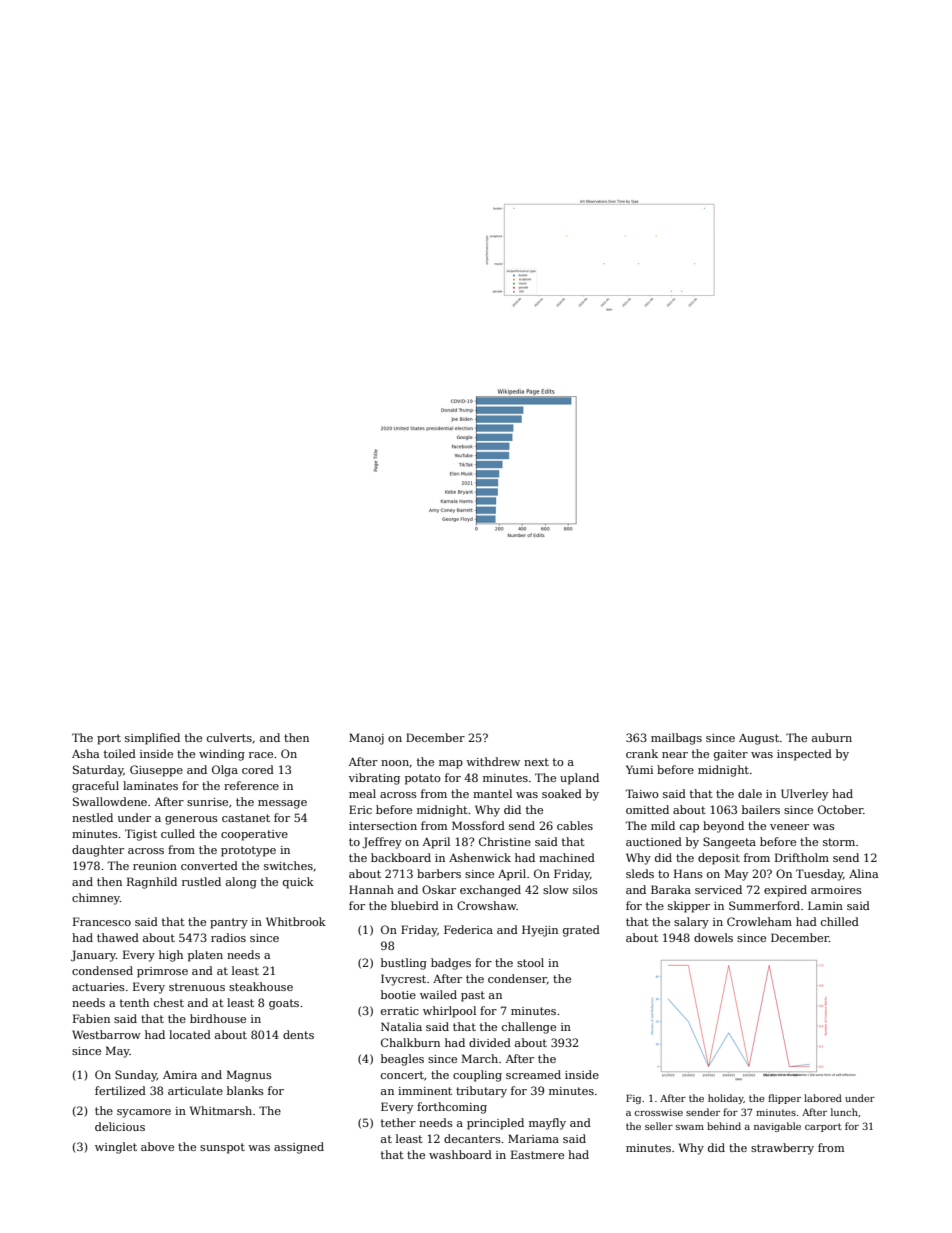 The height and width of the document is (1233, 952). I want to click on cables, so click(575, 825).
